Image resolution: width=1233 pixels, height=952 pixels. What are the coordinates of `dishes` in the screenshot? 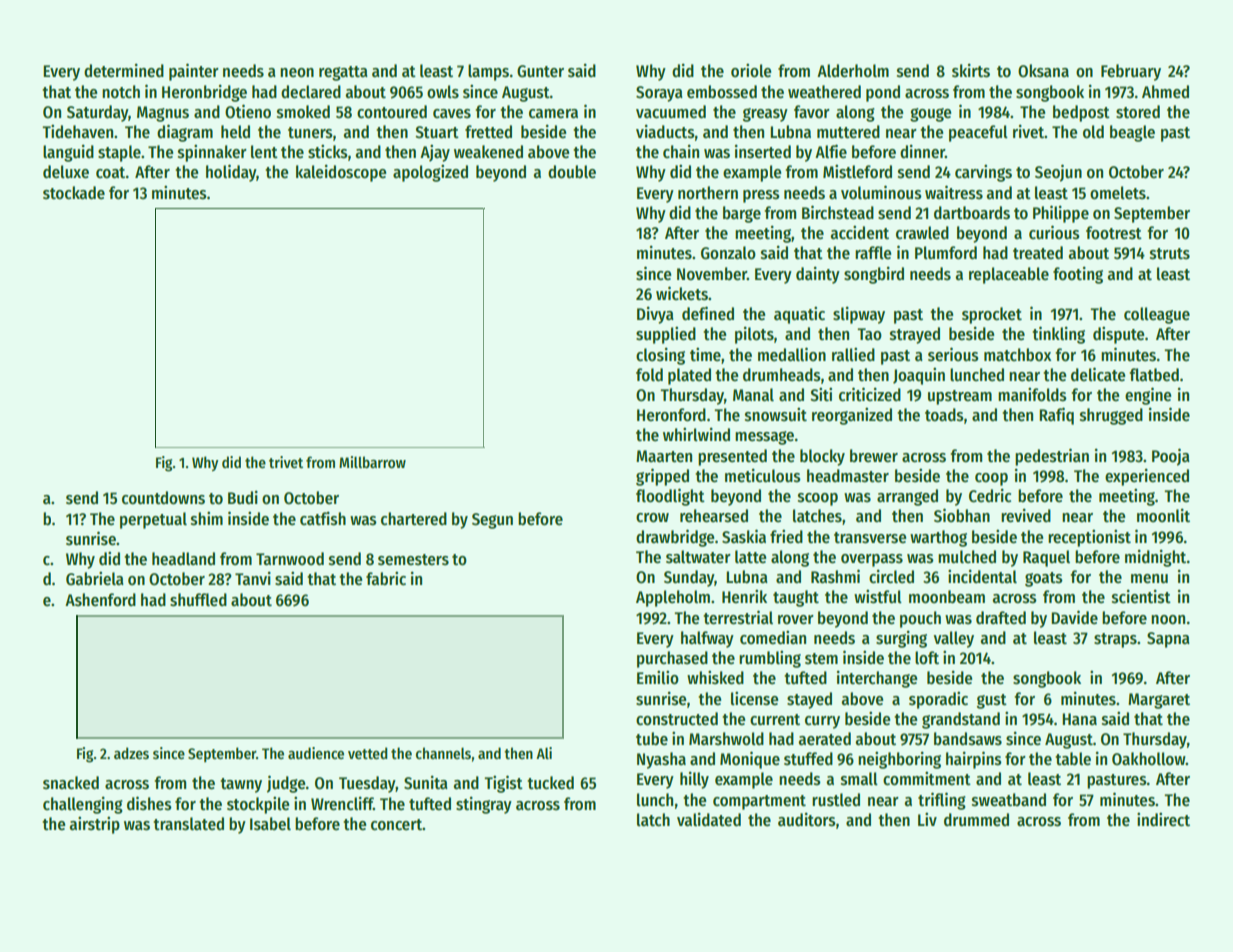 It's located at (149, 803).
